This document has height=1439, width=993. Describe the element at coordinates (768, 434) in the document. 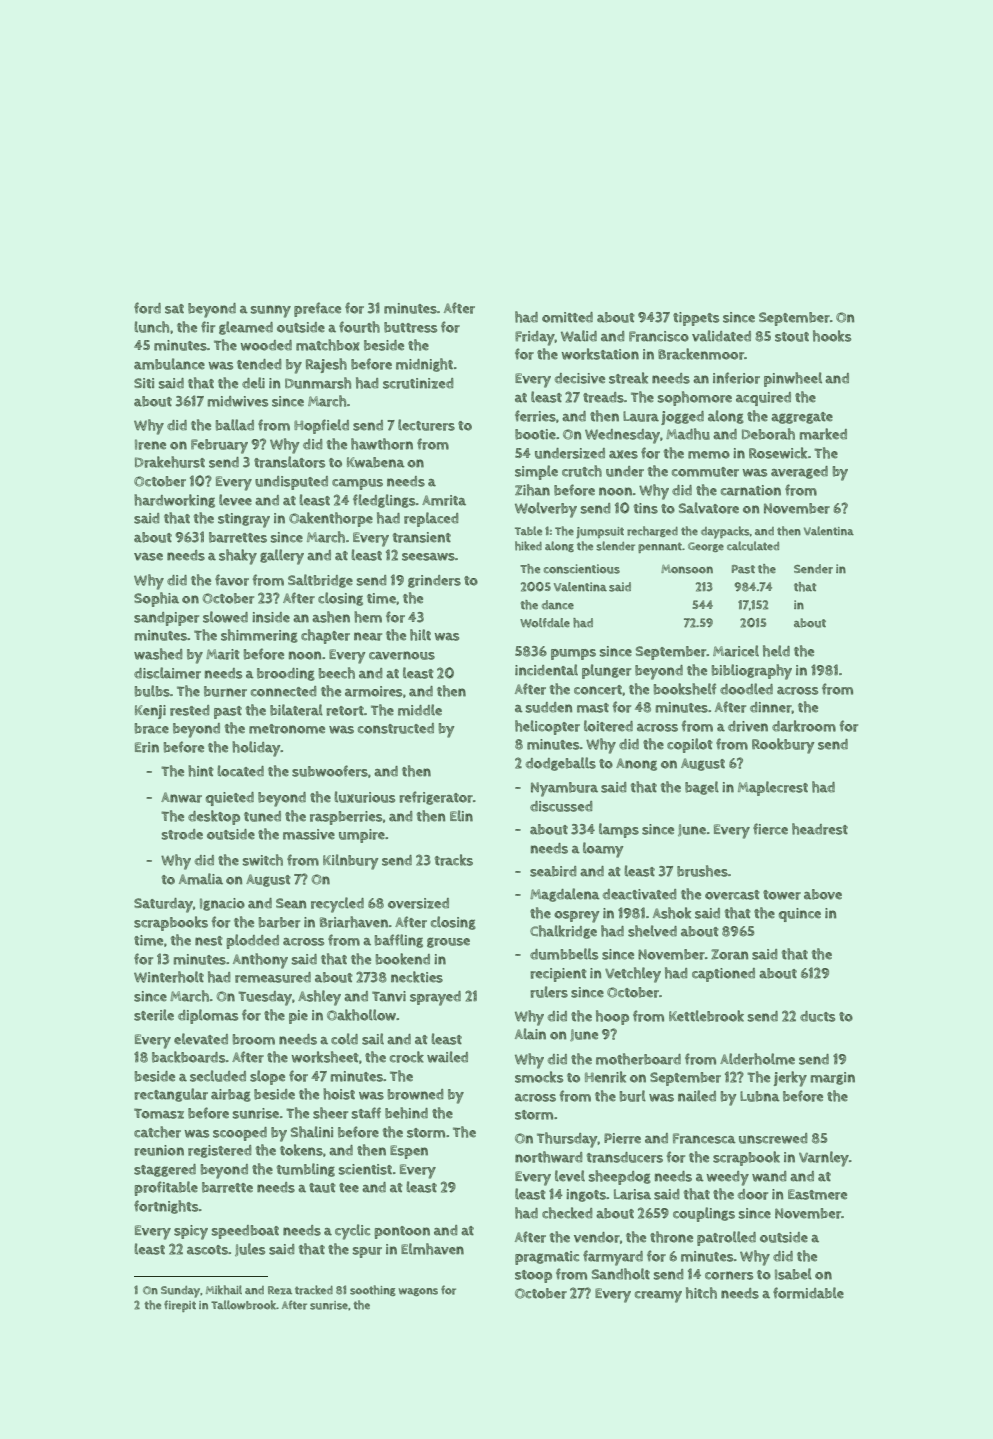

I see `Deborah` at that location.
